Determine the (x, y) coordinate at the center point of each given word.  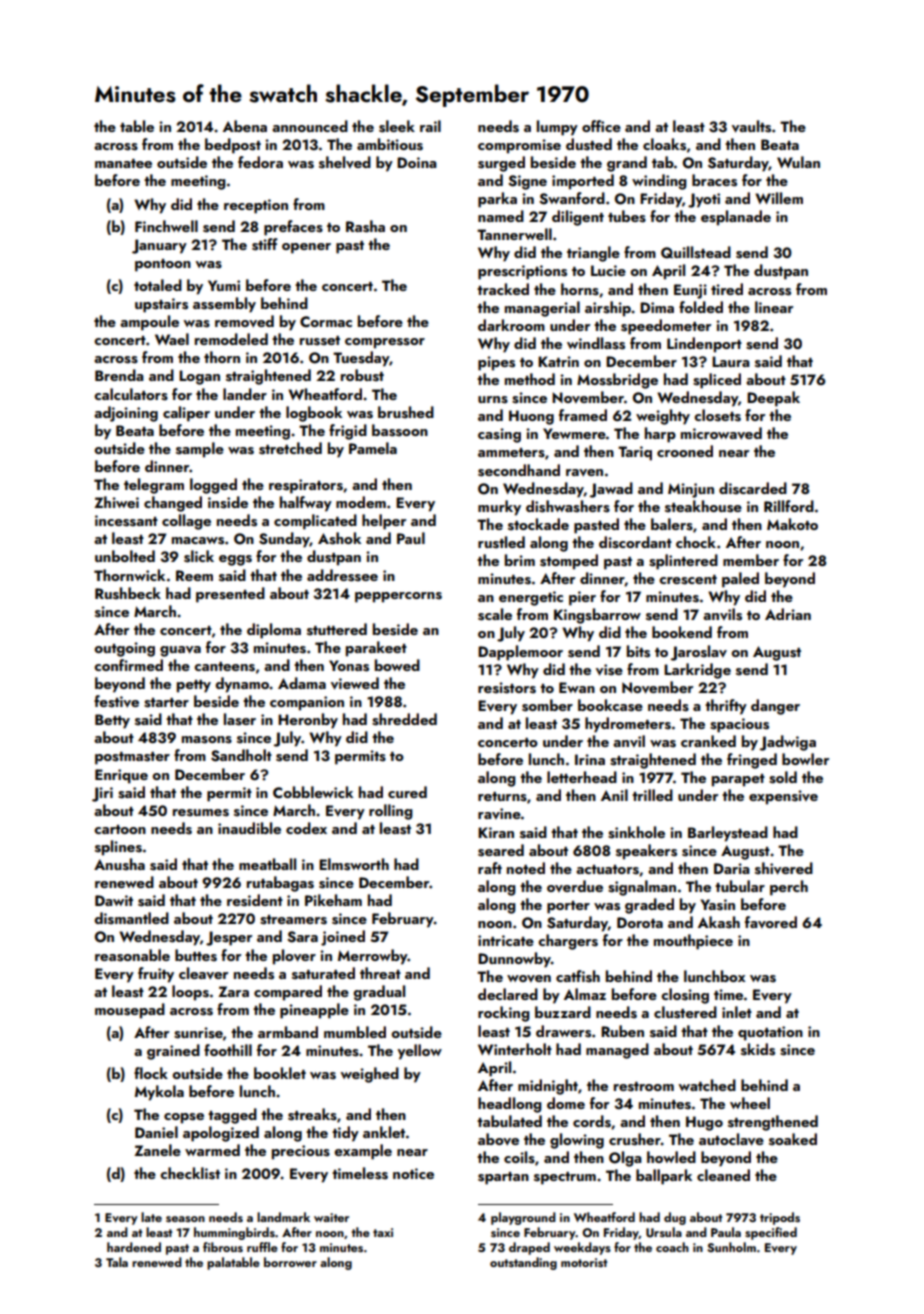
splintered (683, 562)
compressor (385, 343)
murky (499, 508)
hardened (134, 1247)
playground (523, 1218)
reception (256, 206)
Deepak (773, 399)
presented (230, 595)
